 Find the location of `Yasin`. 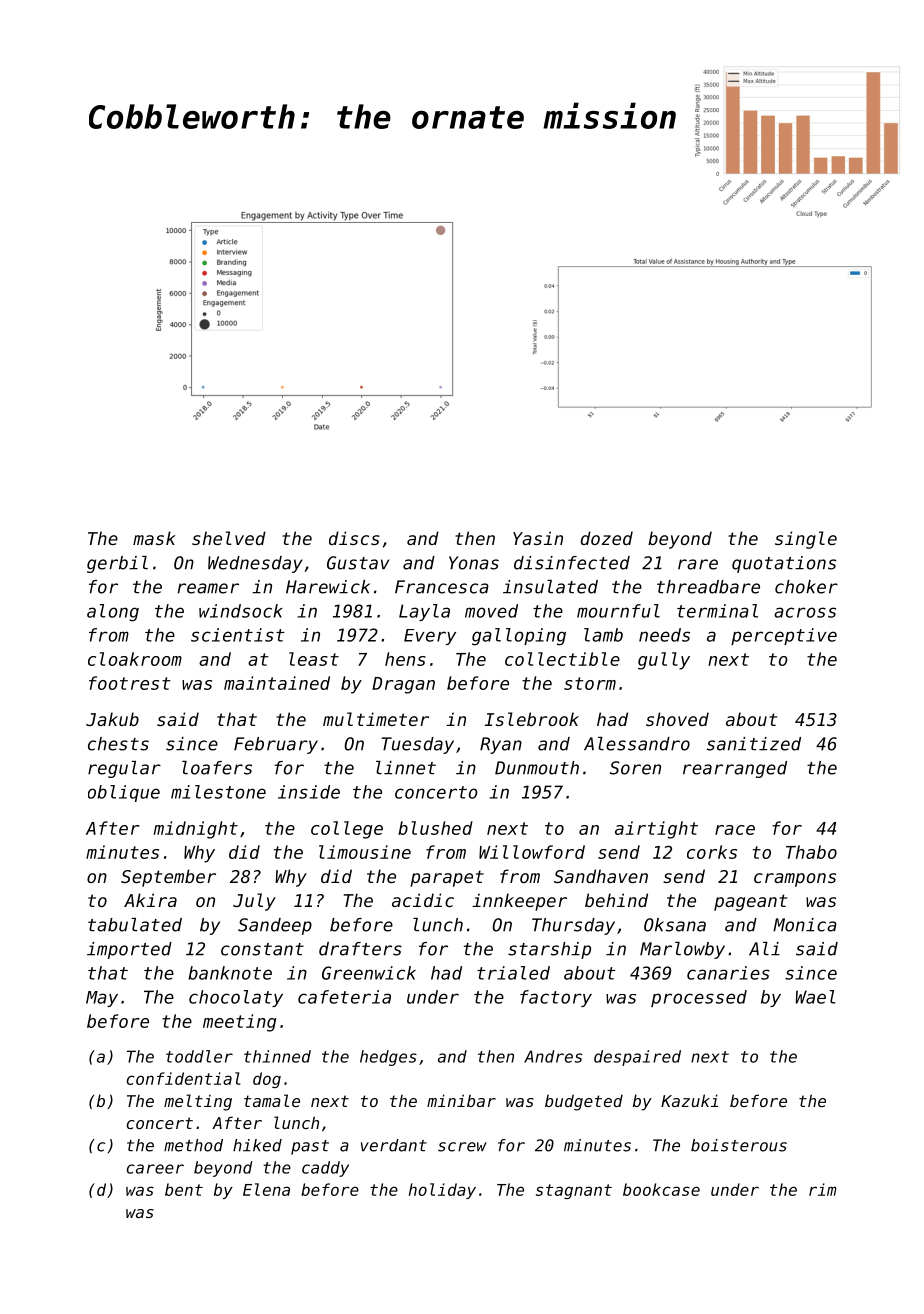

Yasin is located at coordinates (538, 538).
